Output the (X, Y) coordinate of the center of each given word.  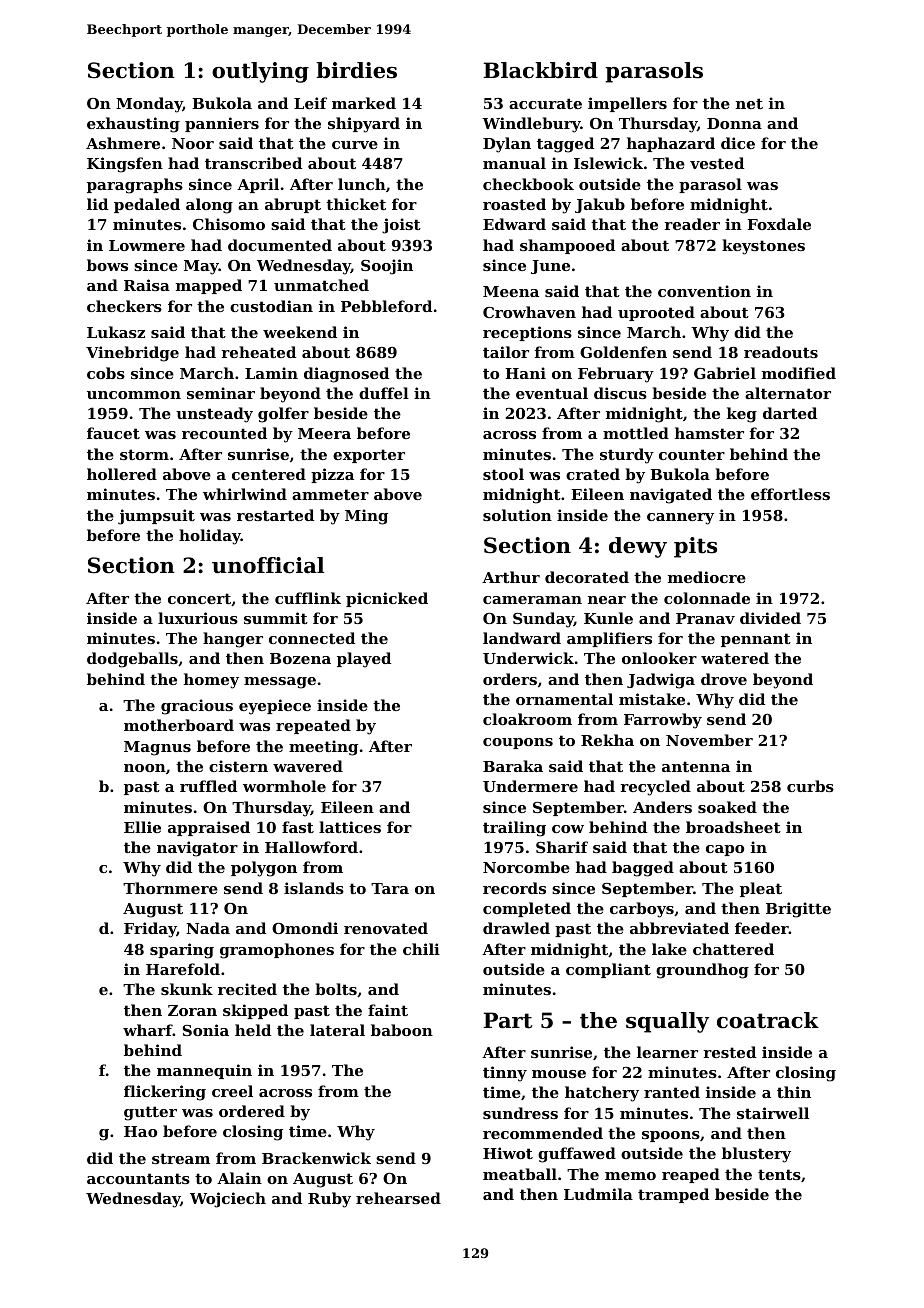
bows (107, 265)
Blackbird (540, 70)
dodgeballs (132, 660)
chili (421, 949)
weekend (300, 332)
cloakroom (527, 719)
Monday (149, 105)
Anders (662, 807)
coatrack (768, 1020)
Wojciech (228, 1200)
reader (692, 224)
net (749, 103)
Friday (150, 930)
